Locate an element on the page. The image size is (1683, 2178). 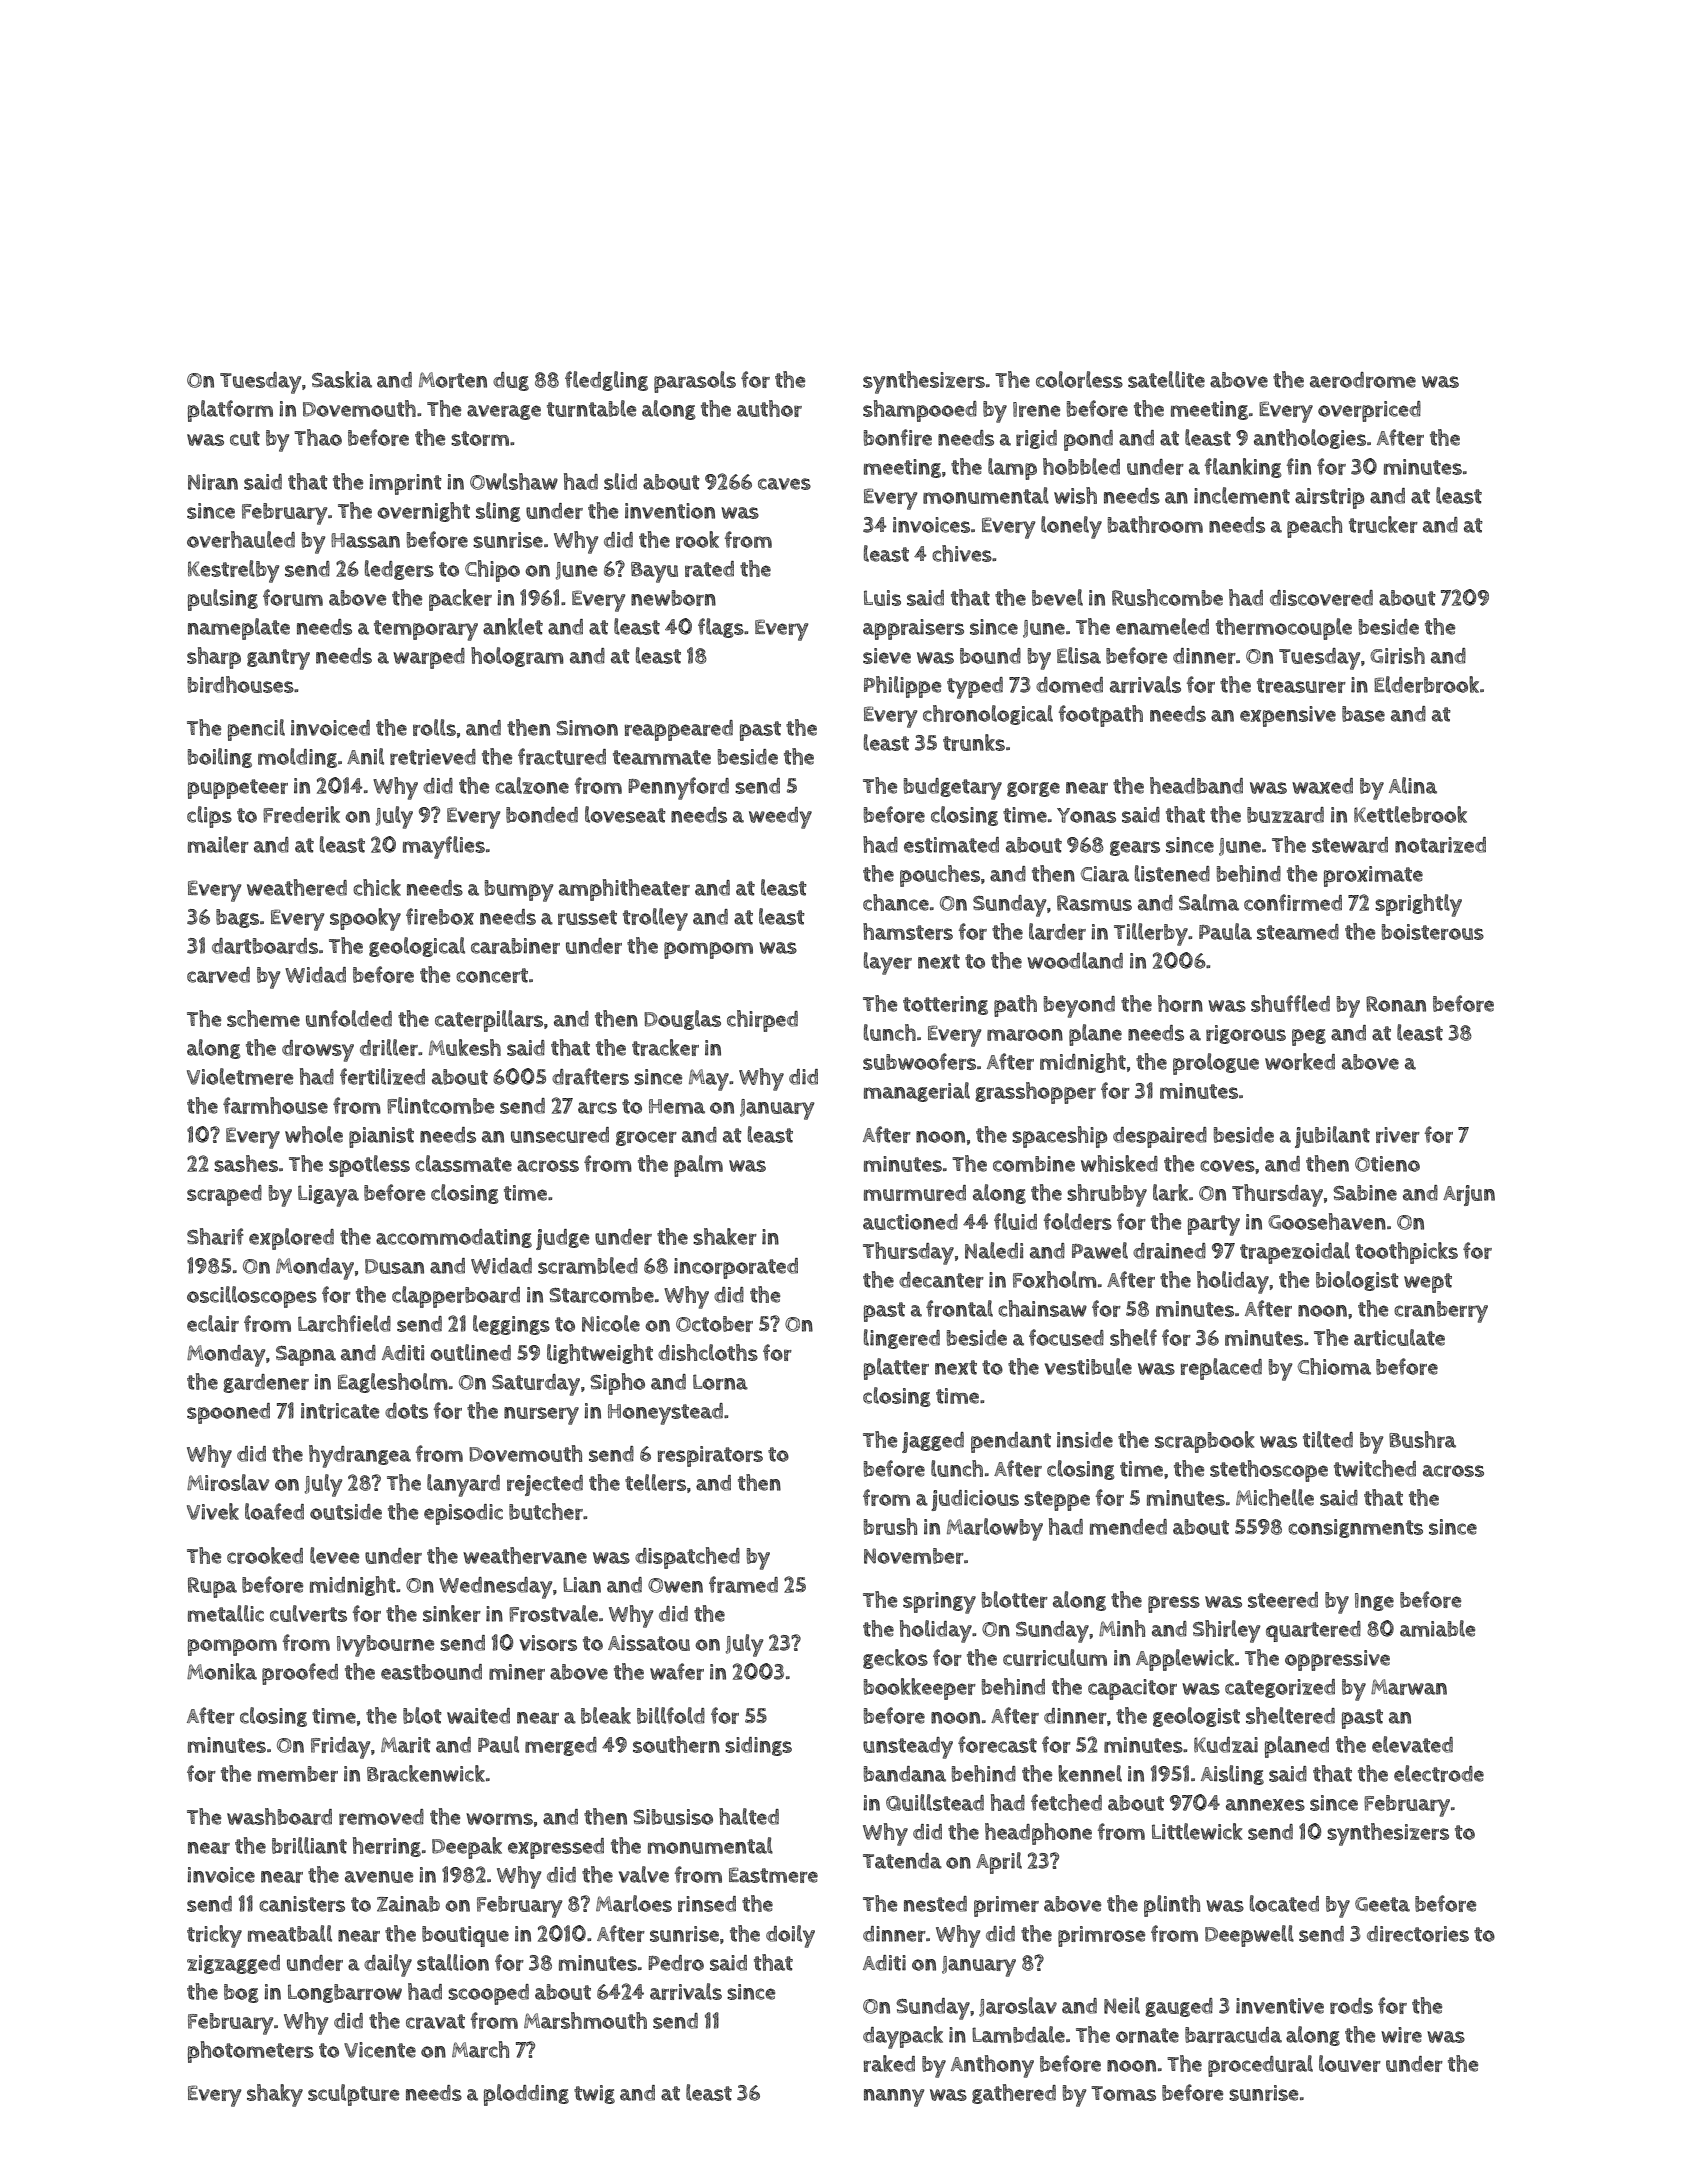
sculpture is located at coordinates (353, 2095).
